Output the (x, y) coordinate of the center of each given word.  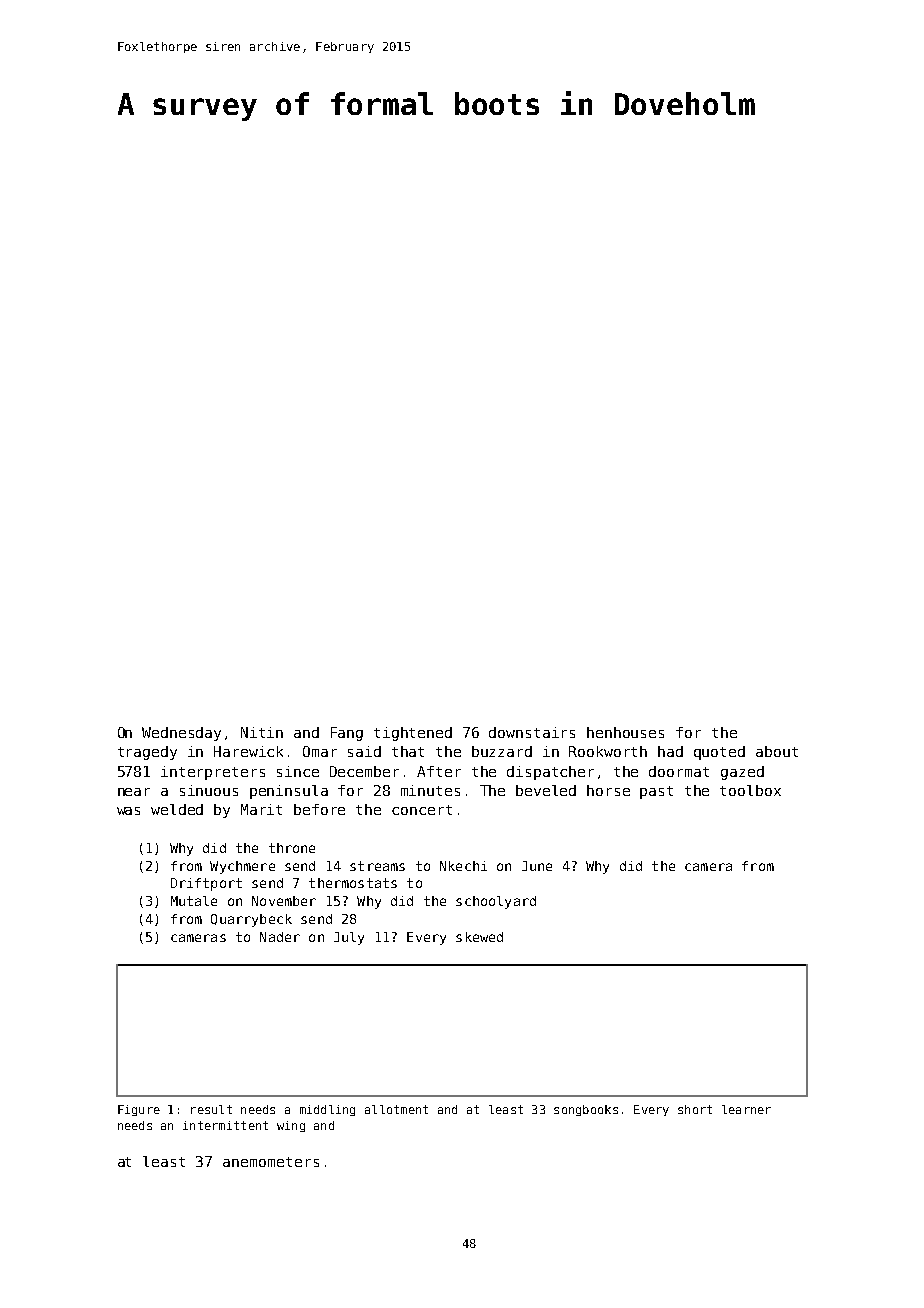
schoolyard (496, 902)
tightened (413, 734)
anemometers (271, 1162)
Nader (280, 937)
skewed (479, 937)
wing (291, 1126)
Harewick (248, 751)
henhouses (625, 732)
